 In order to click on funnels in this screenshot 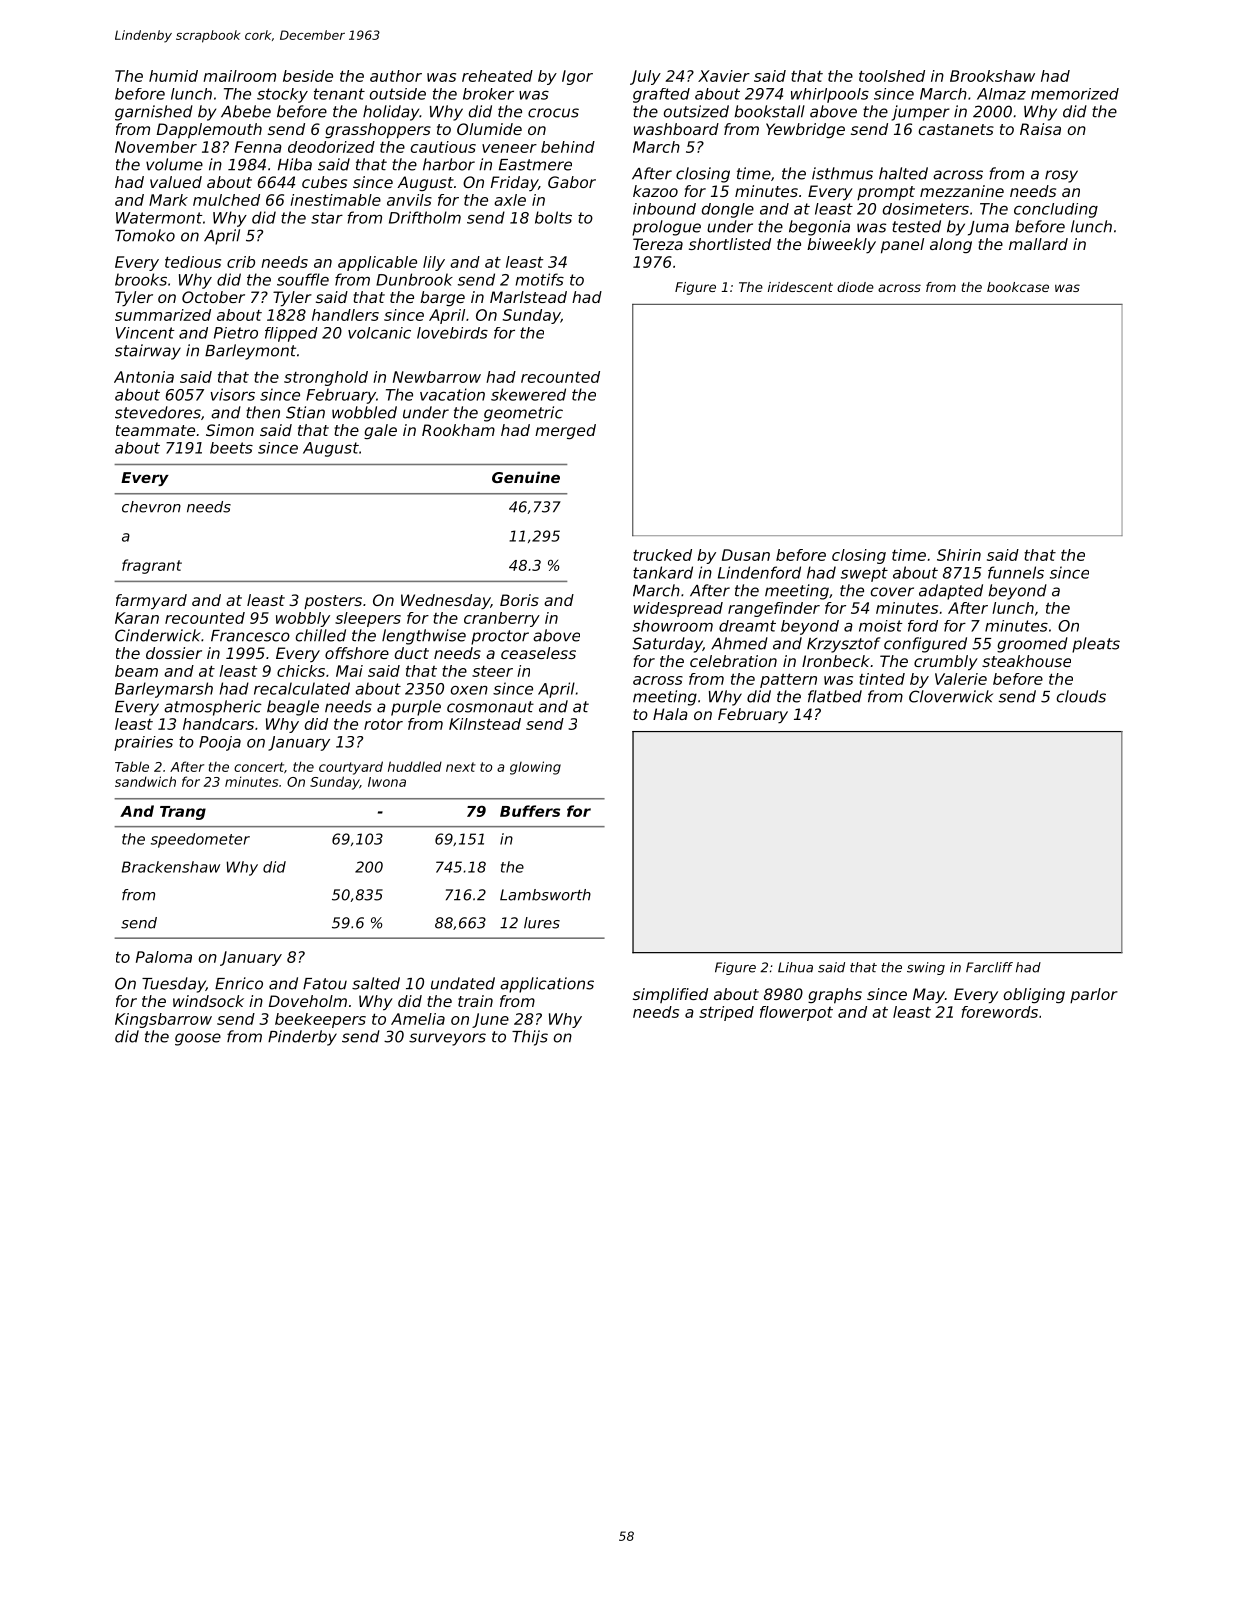, I will do `click(1016, 572)`.
